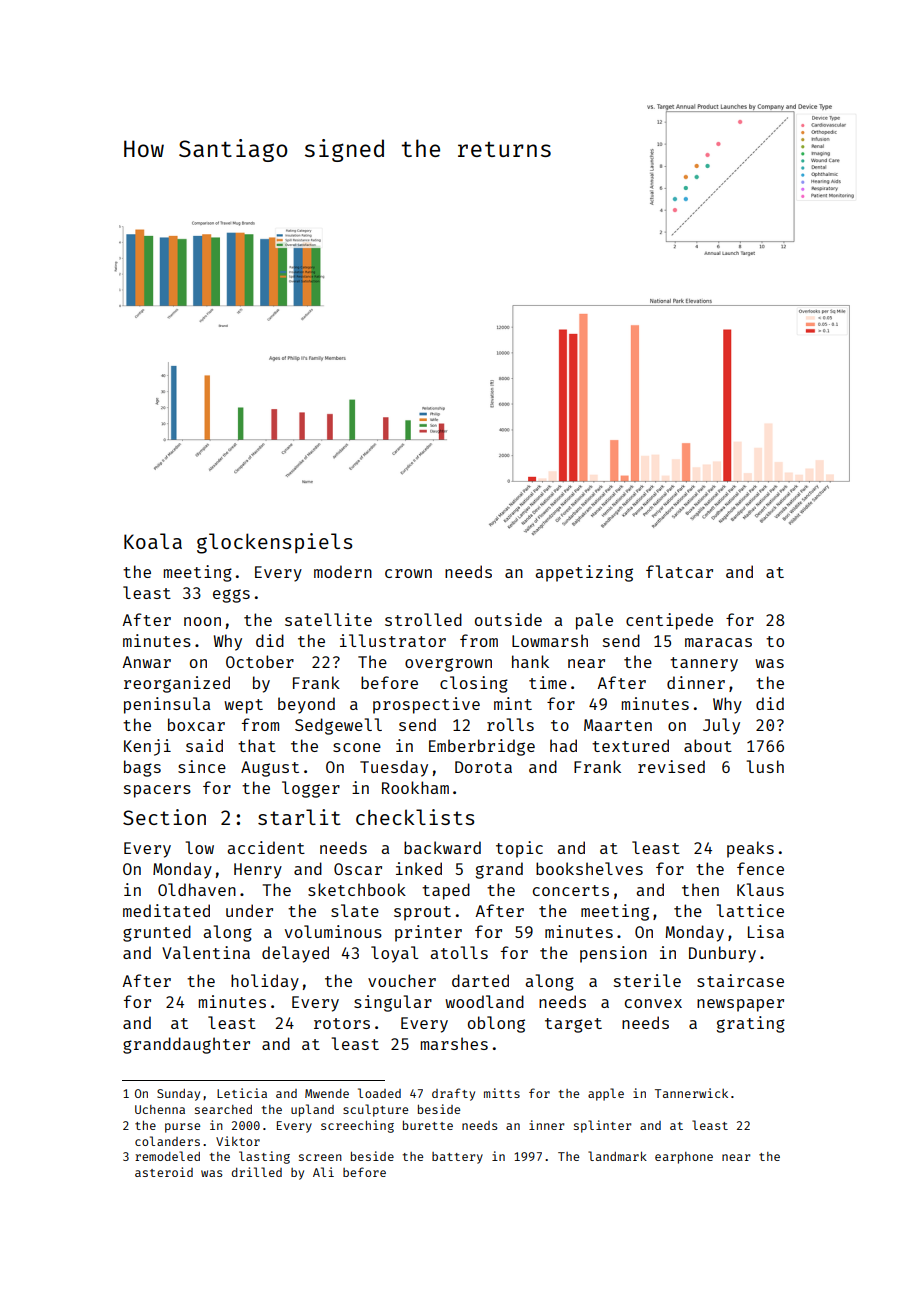 The image size is (908, 1316). I want to click on landmark, so click(617, 1156).
